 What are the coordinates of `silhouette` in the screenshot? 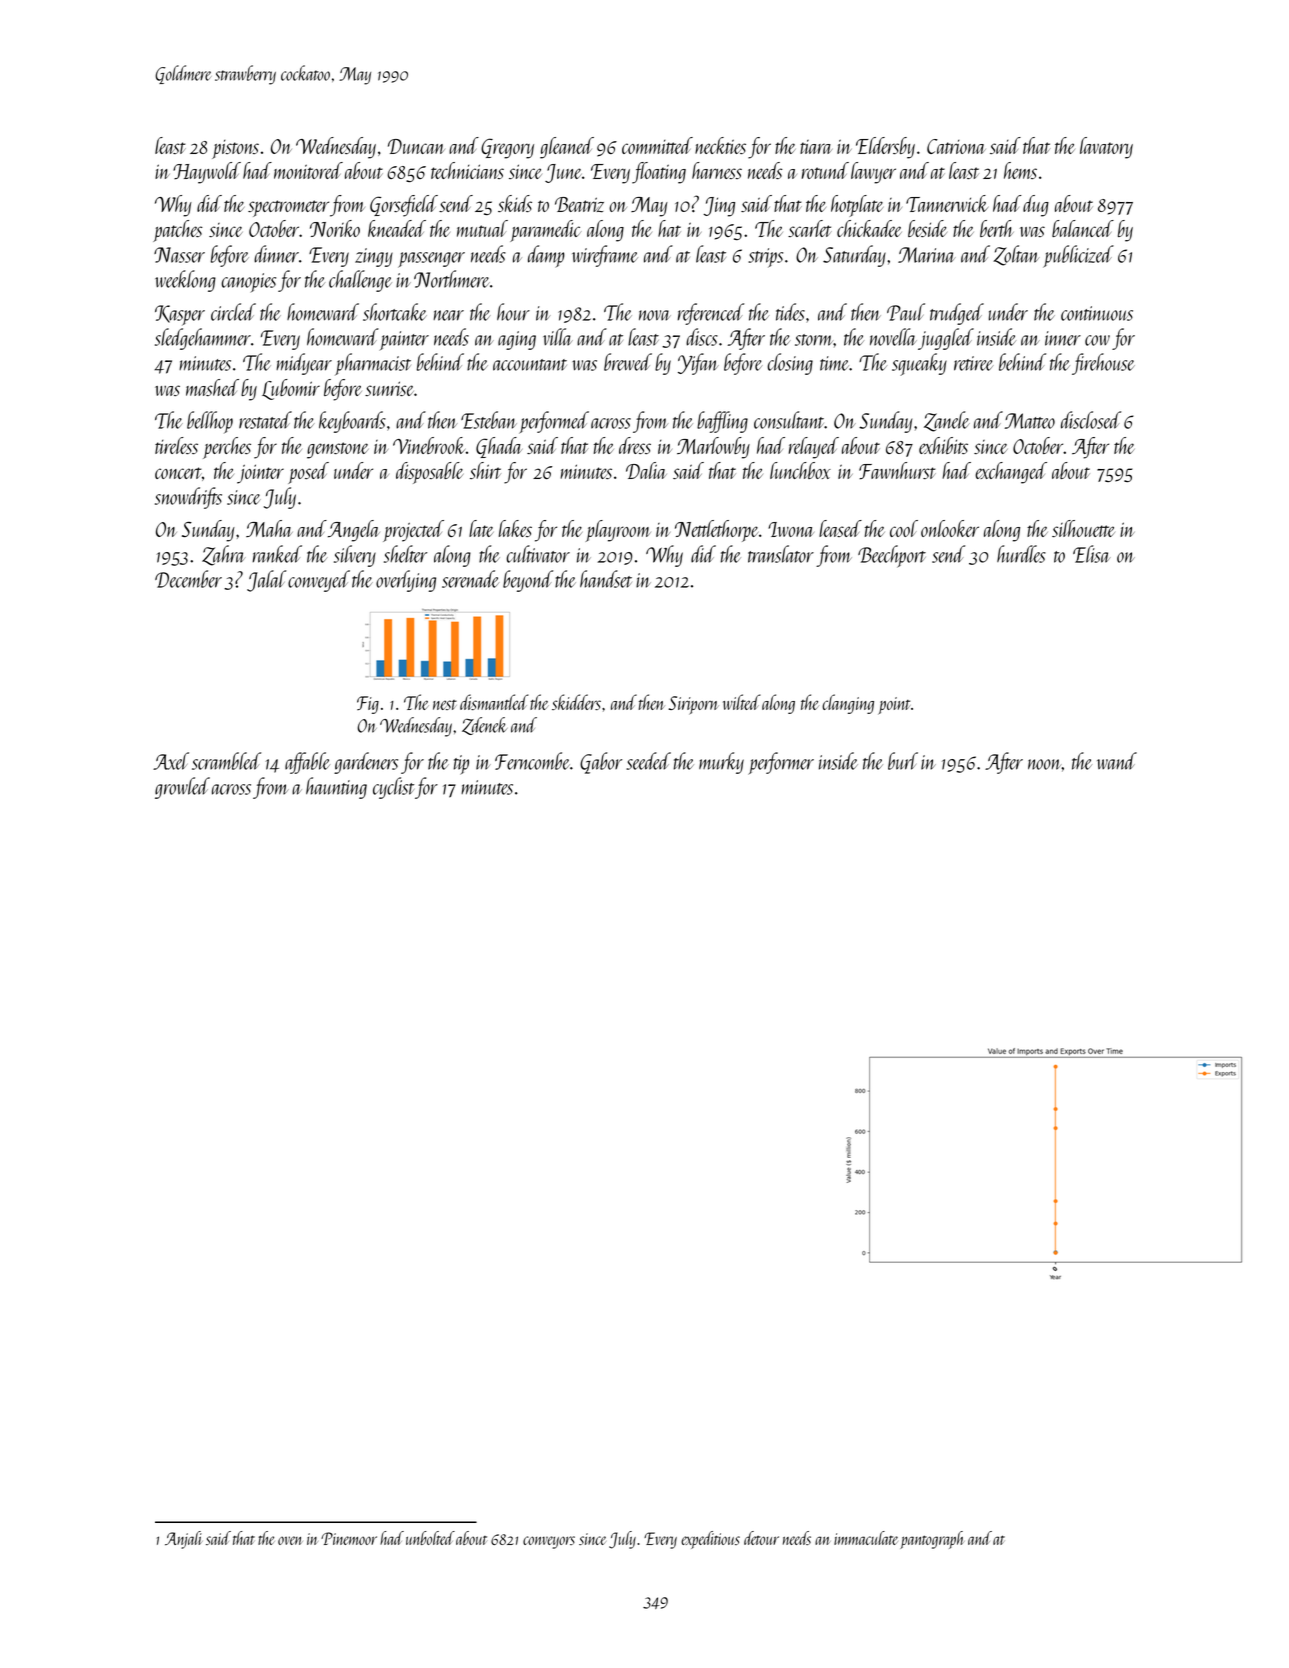 It's located at (1083, 528).
